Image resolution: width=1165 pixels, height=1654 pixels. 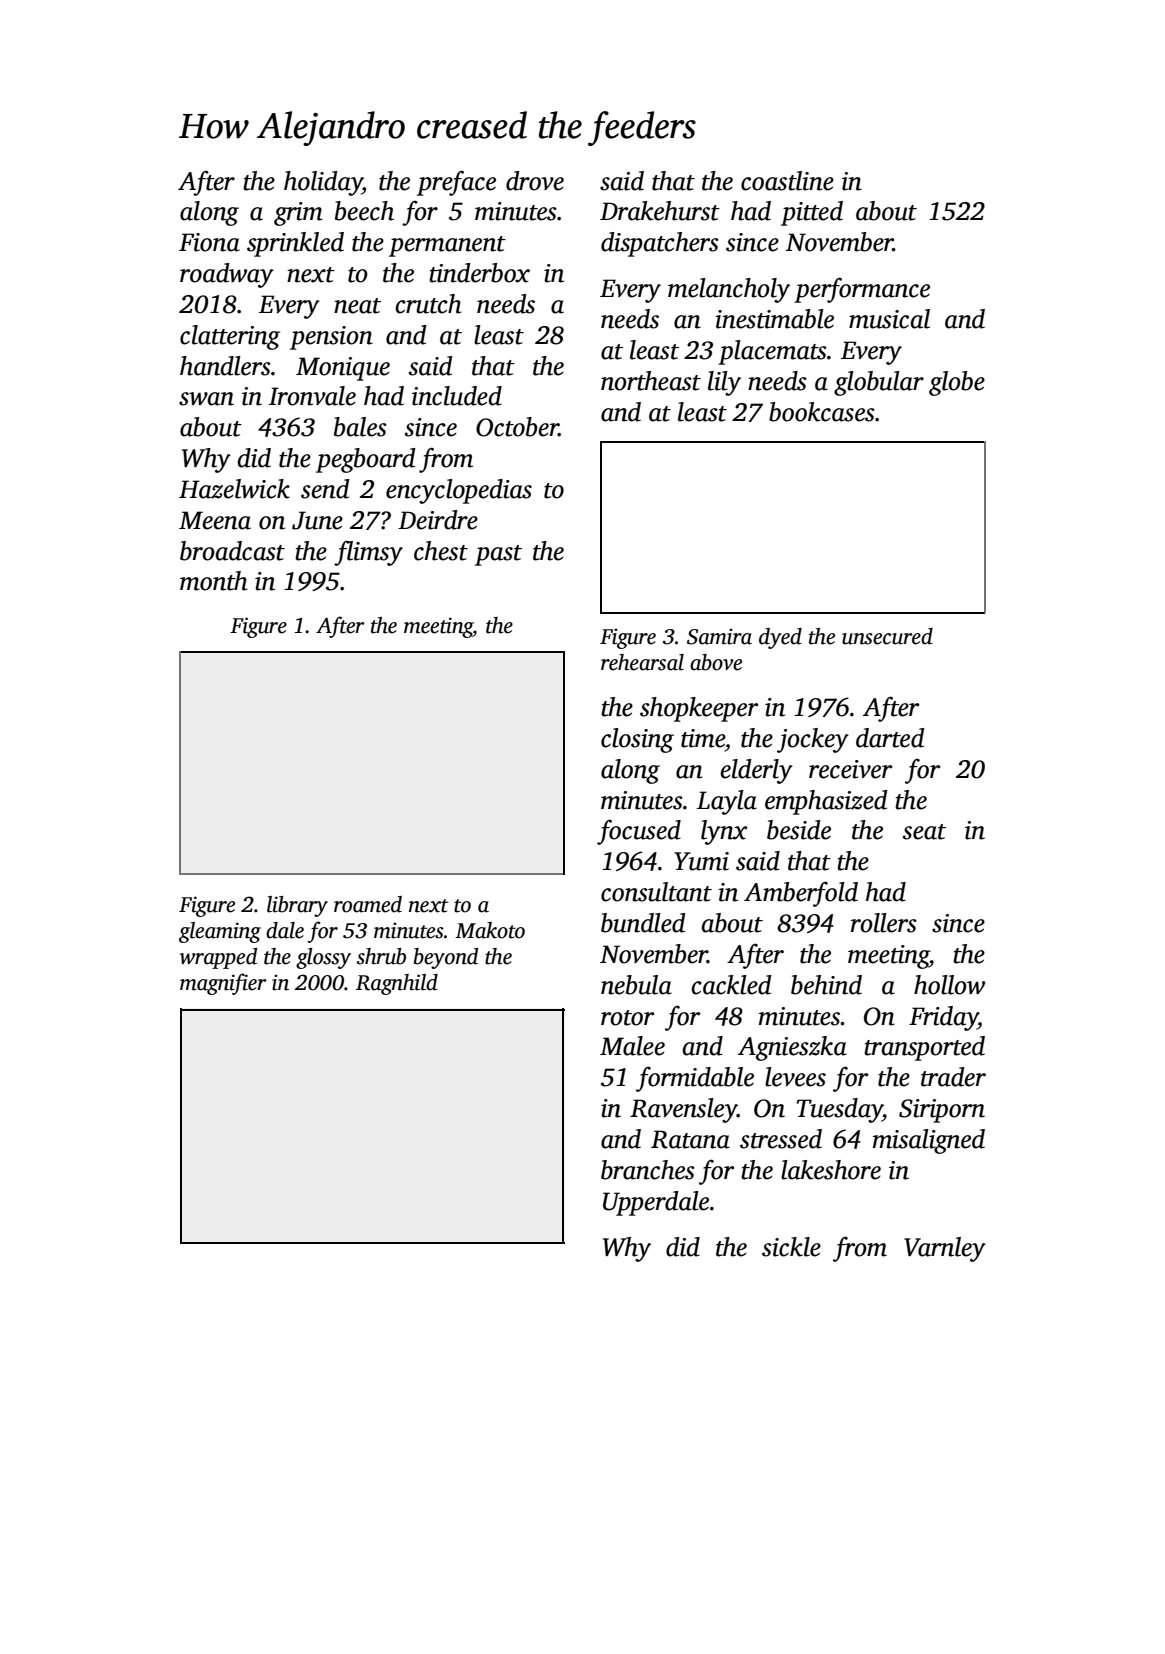 I want to click on past, so click(x=498, y=555).
